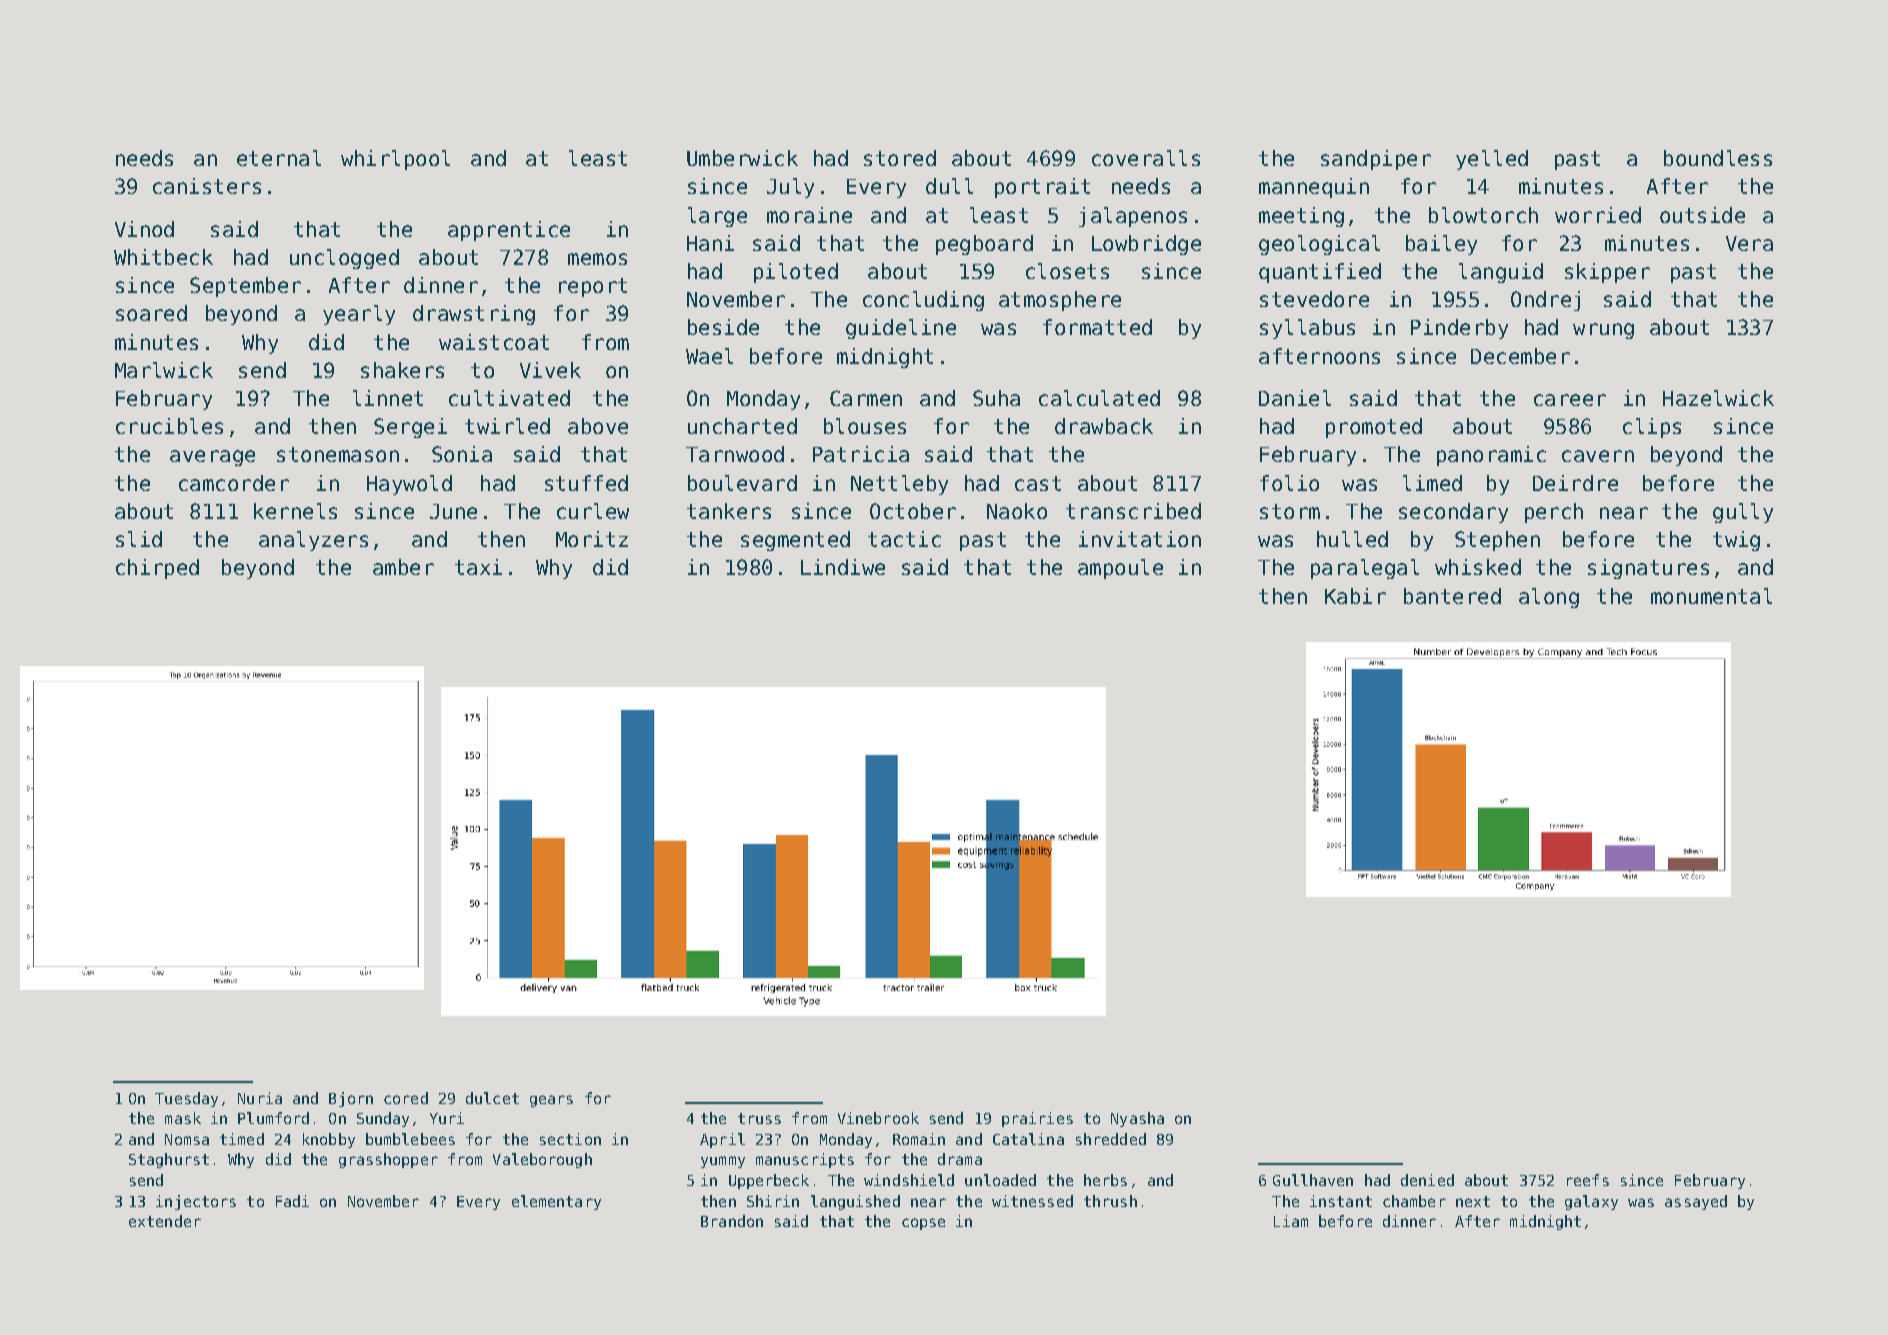 The width and height of the image is (1888, 1335). Describe the element at coordinates (900, 158) in the image. I see `stored` at that location.
